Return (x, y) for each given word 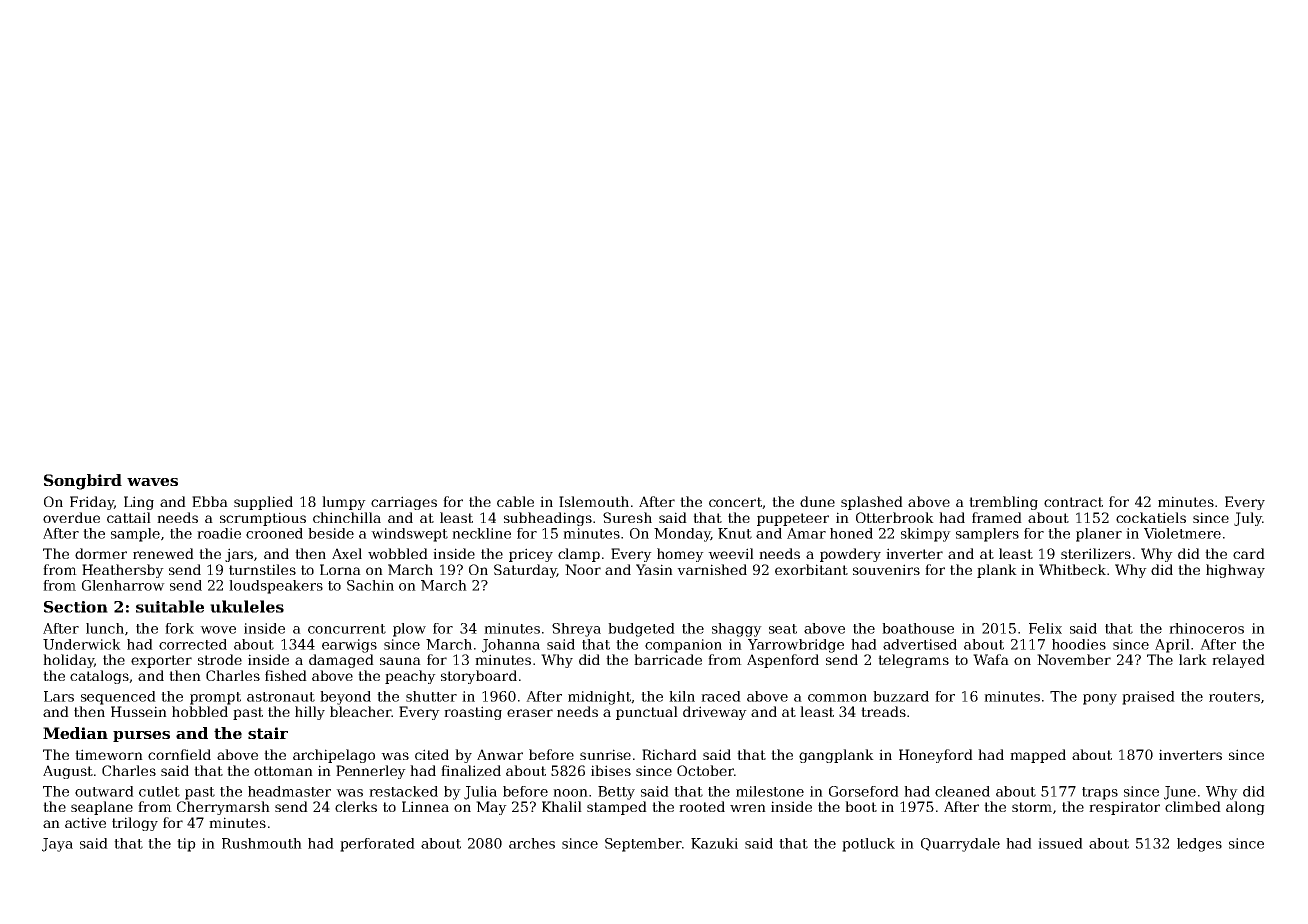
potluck (868, 845)
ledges (1199, 845)
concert (735, 502)
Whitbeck (1072, 569)
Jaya (57, 845)
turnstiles (262, 569)
